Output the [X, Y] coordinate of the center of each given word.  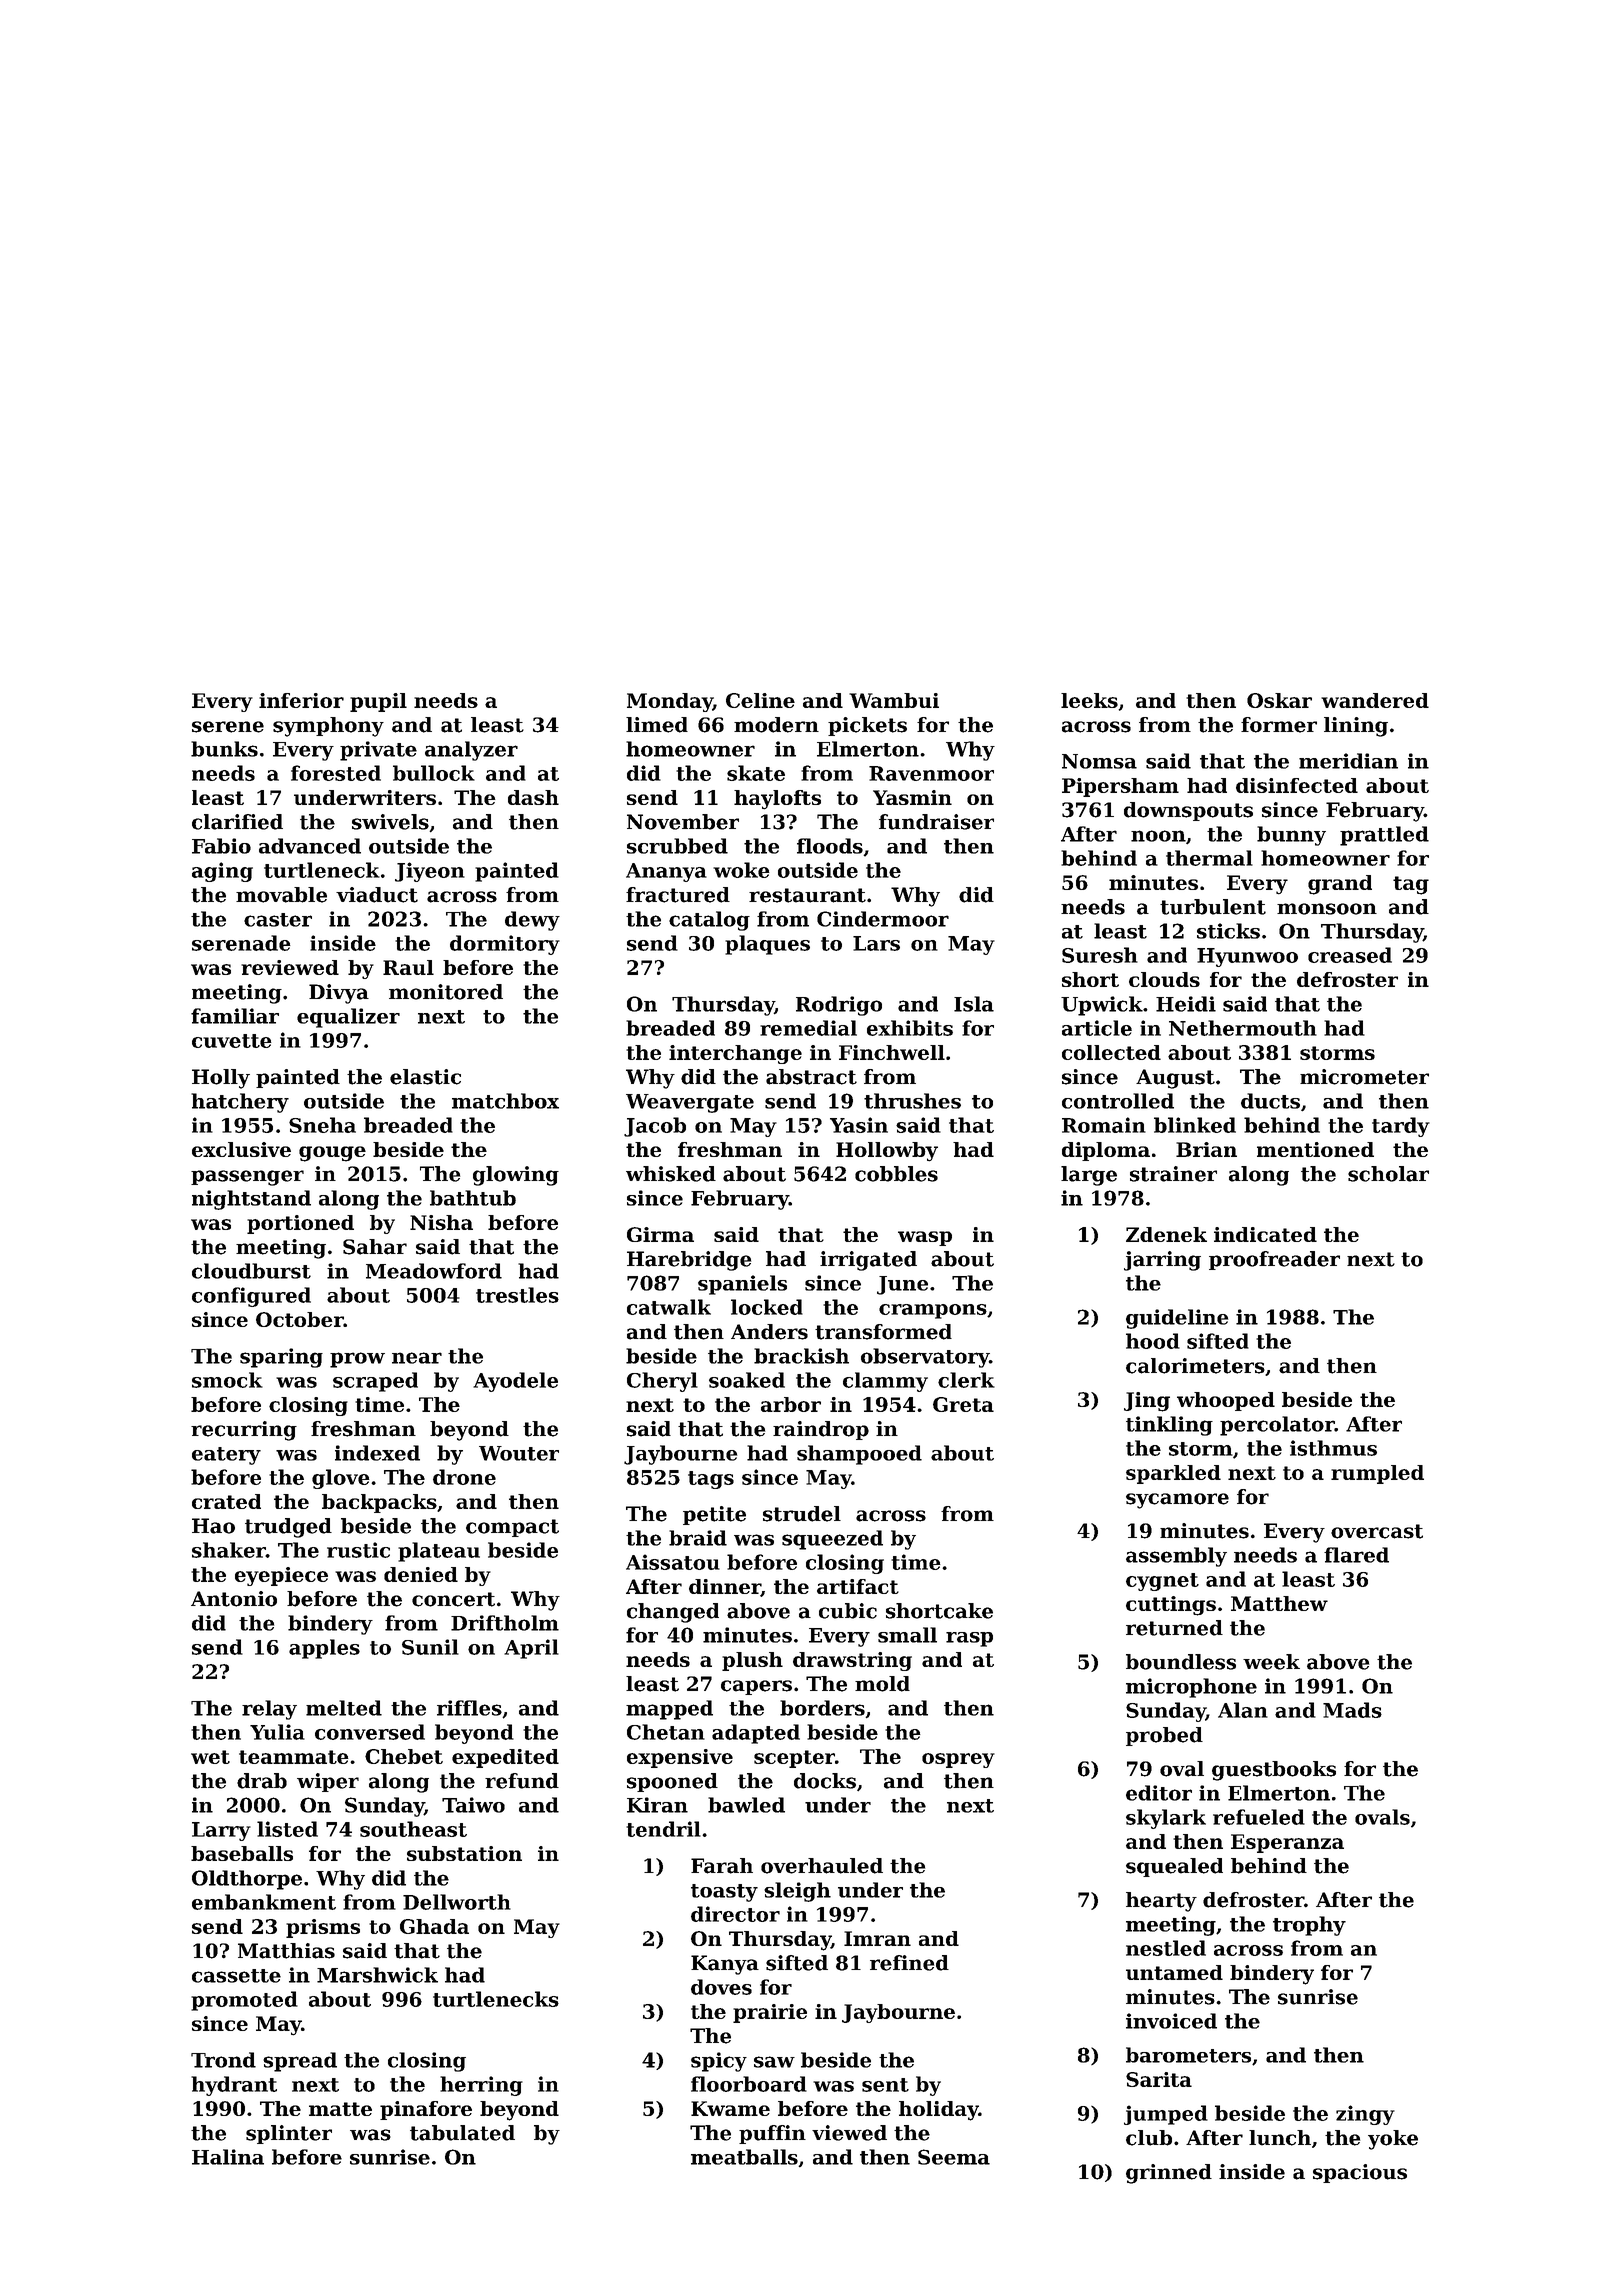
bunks [224, 749]
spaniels [742, 1285]
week [1271, 1662]
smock [227, 1380]
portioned [300, 1224]
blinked [1195, 1125]
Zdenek [1166, 1234]
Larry [221, 1831]
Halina [228, 2157]
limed [657, 725]
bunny [1291, 836]
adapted [756, 1734]
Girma [660, 1234]
